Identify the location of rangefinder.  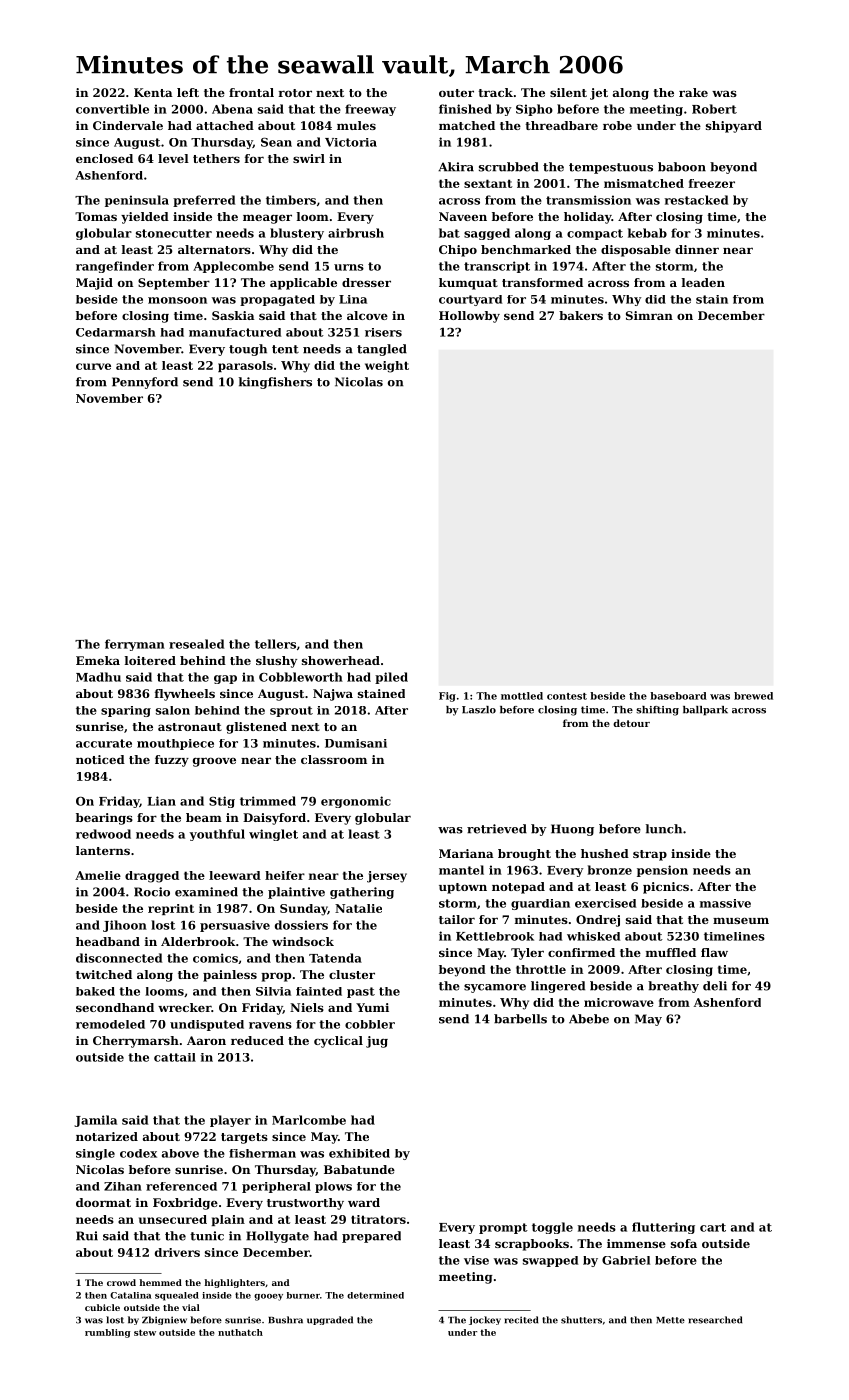
(115, 267).
